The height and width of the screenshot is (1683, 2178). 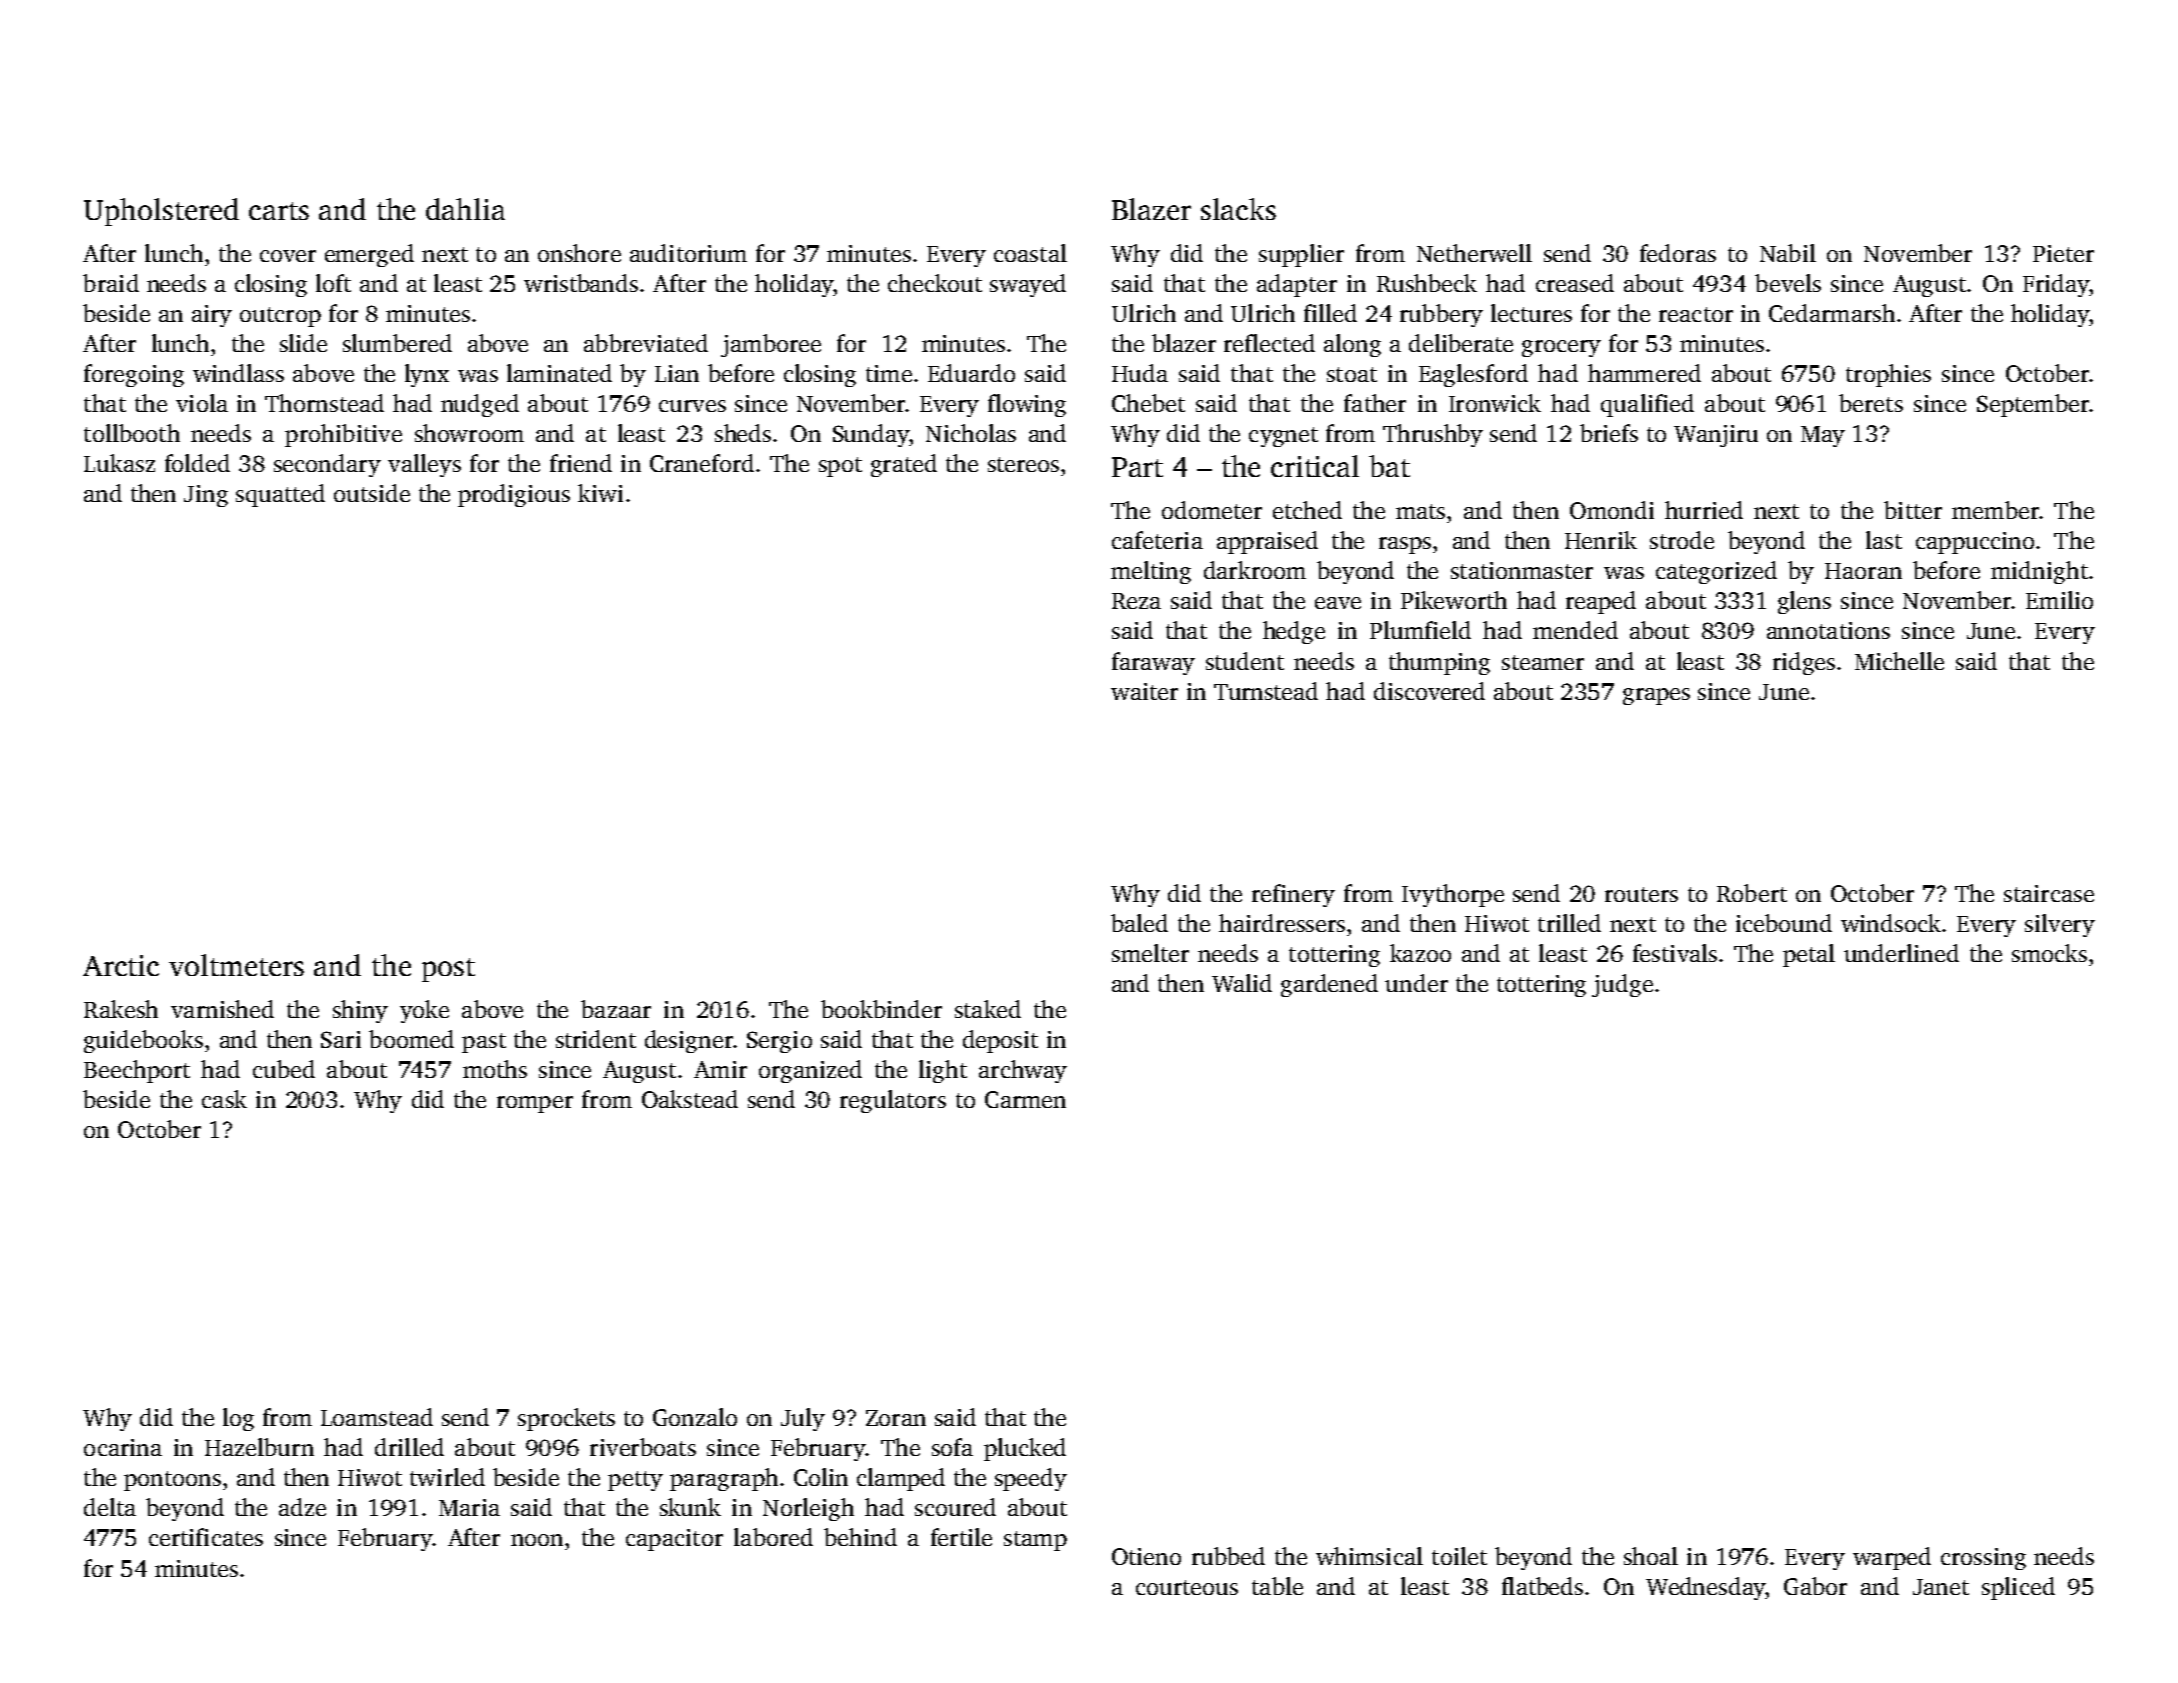 I want to click on smelter, so click(x=1150, y=953).
